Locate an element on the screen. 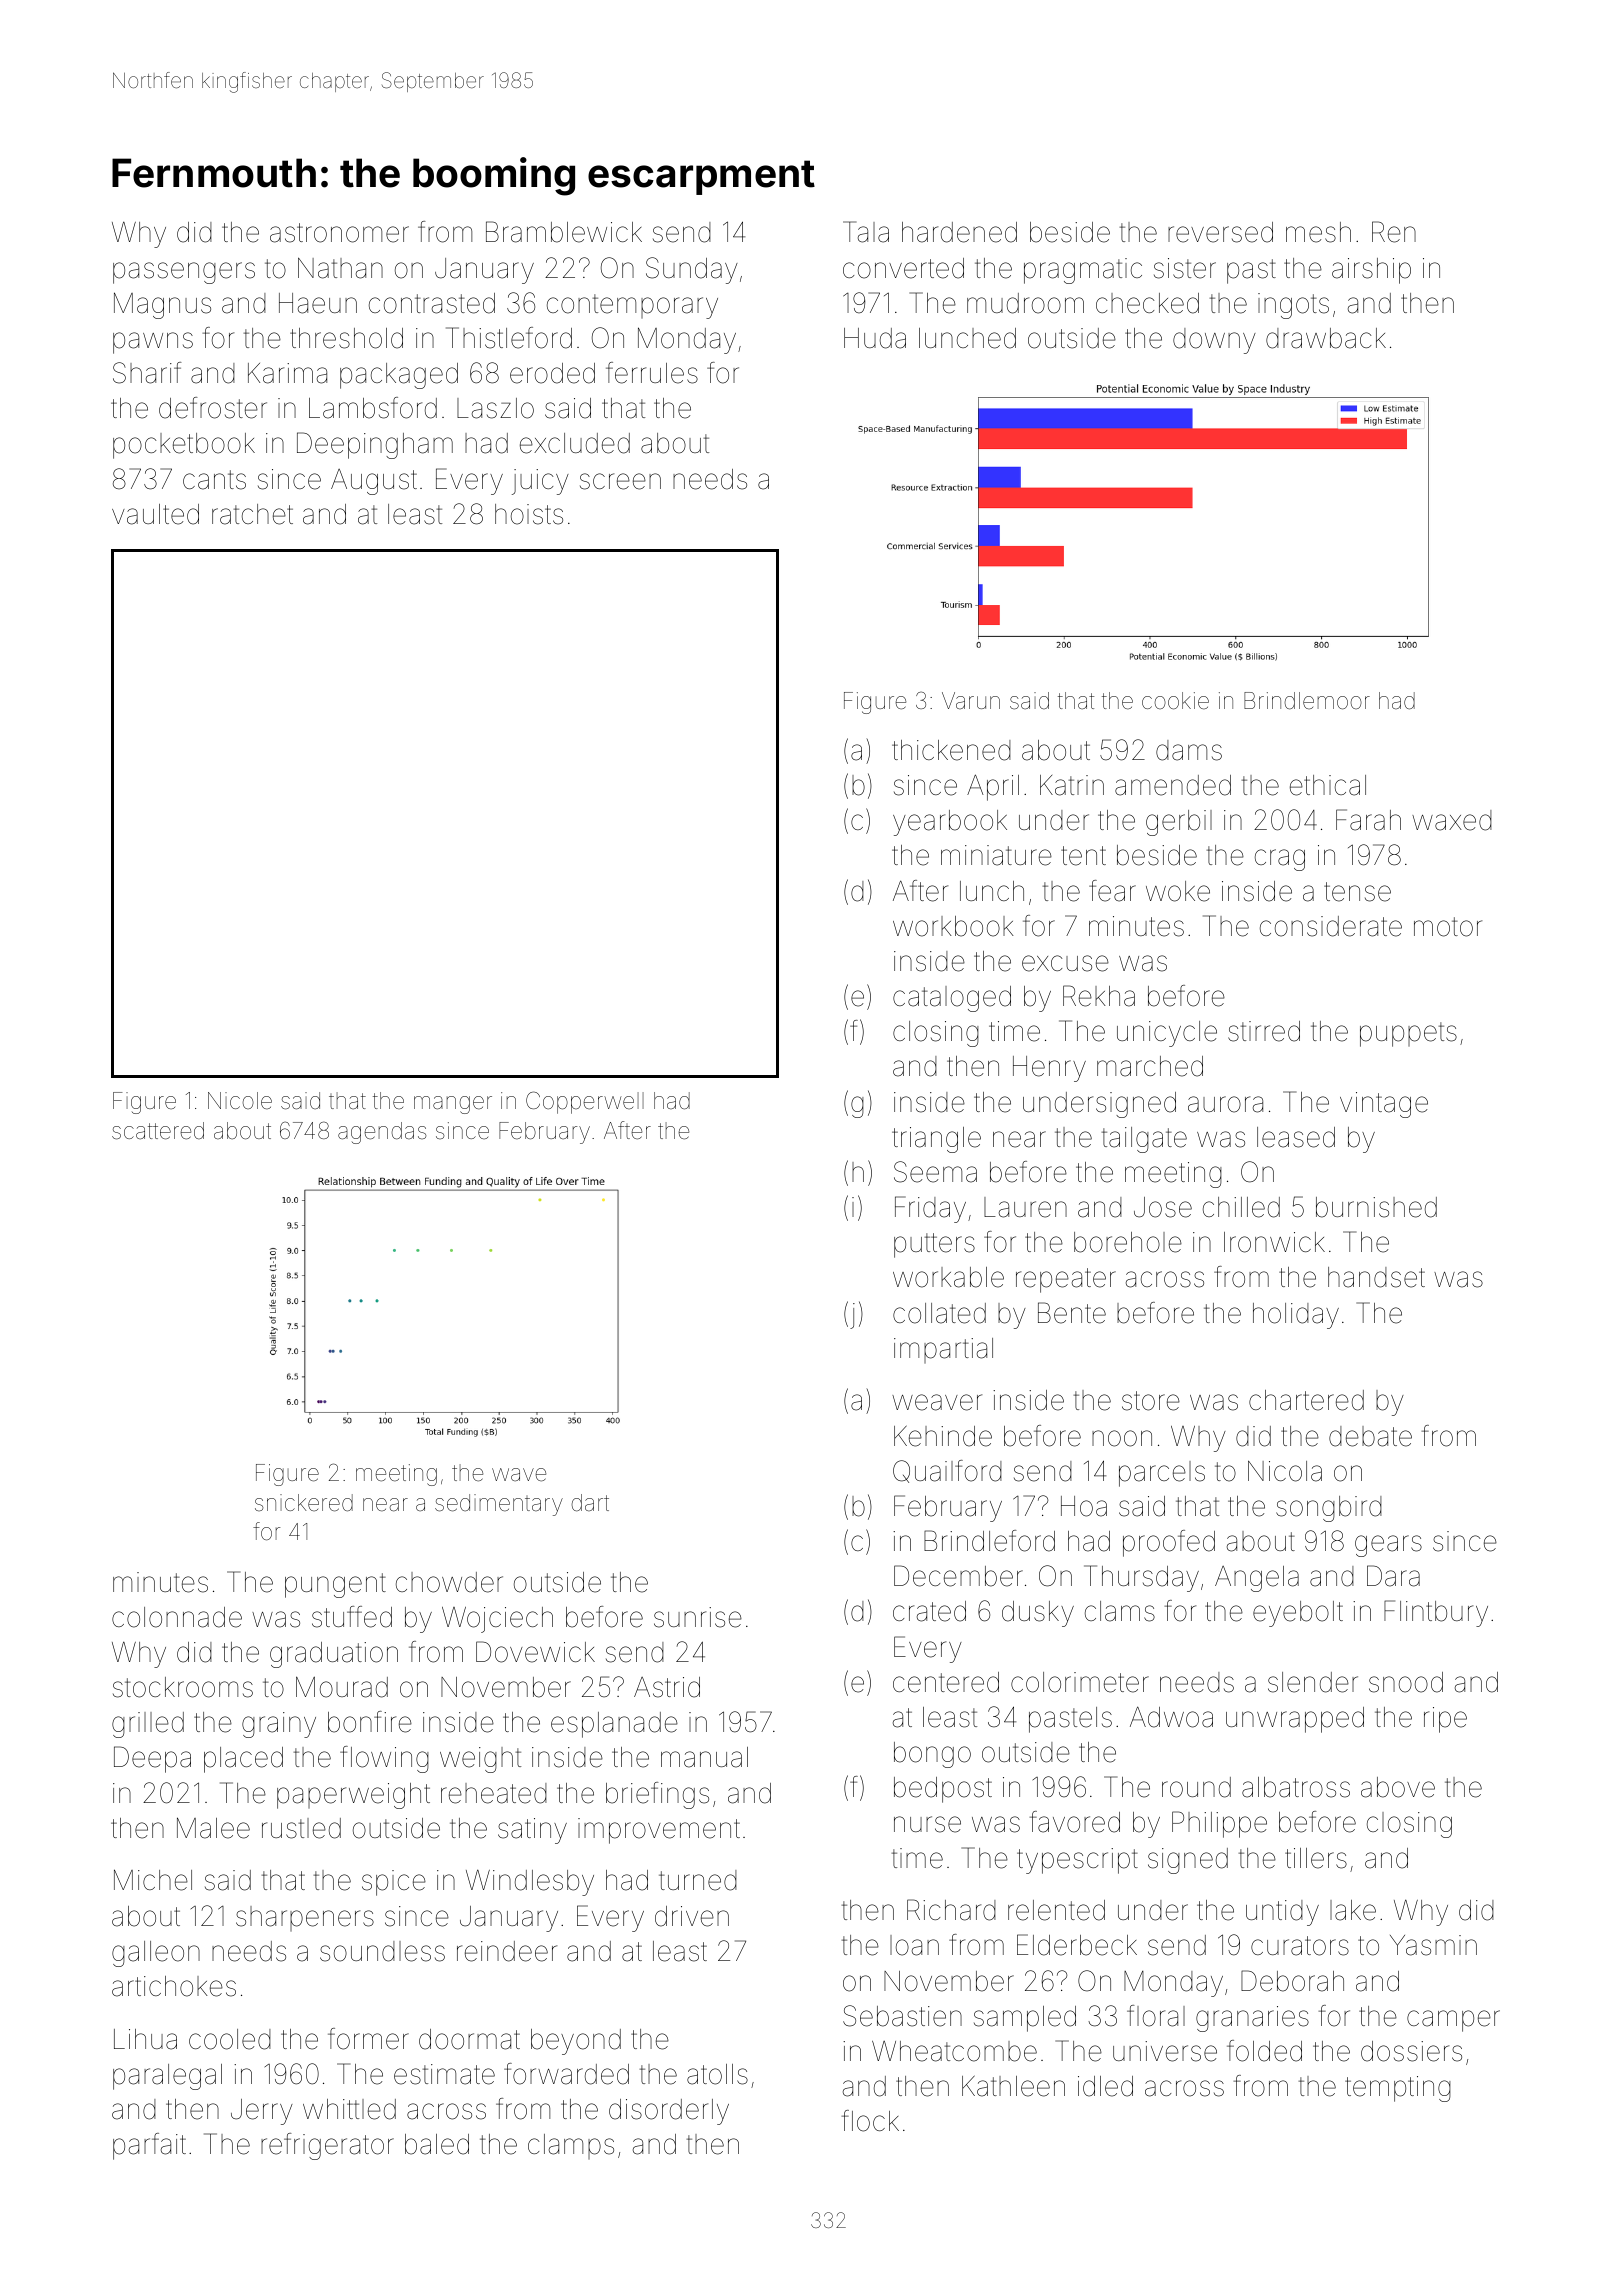 This screenshot has height=2292, width=1620. collated is located at coordinates (939, 1313).
